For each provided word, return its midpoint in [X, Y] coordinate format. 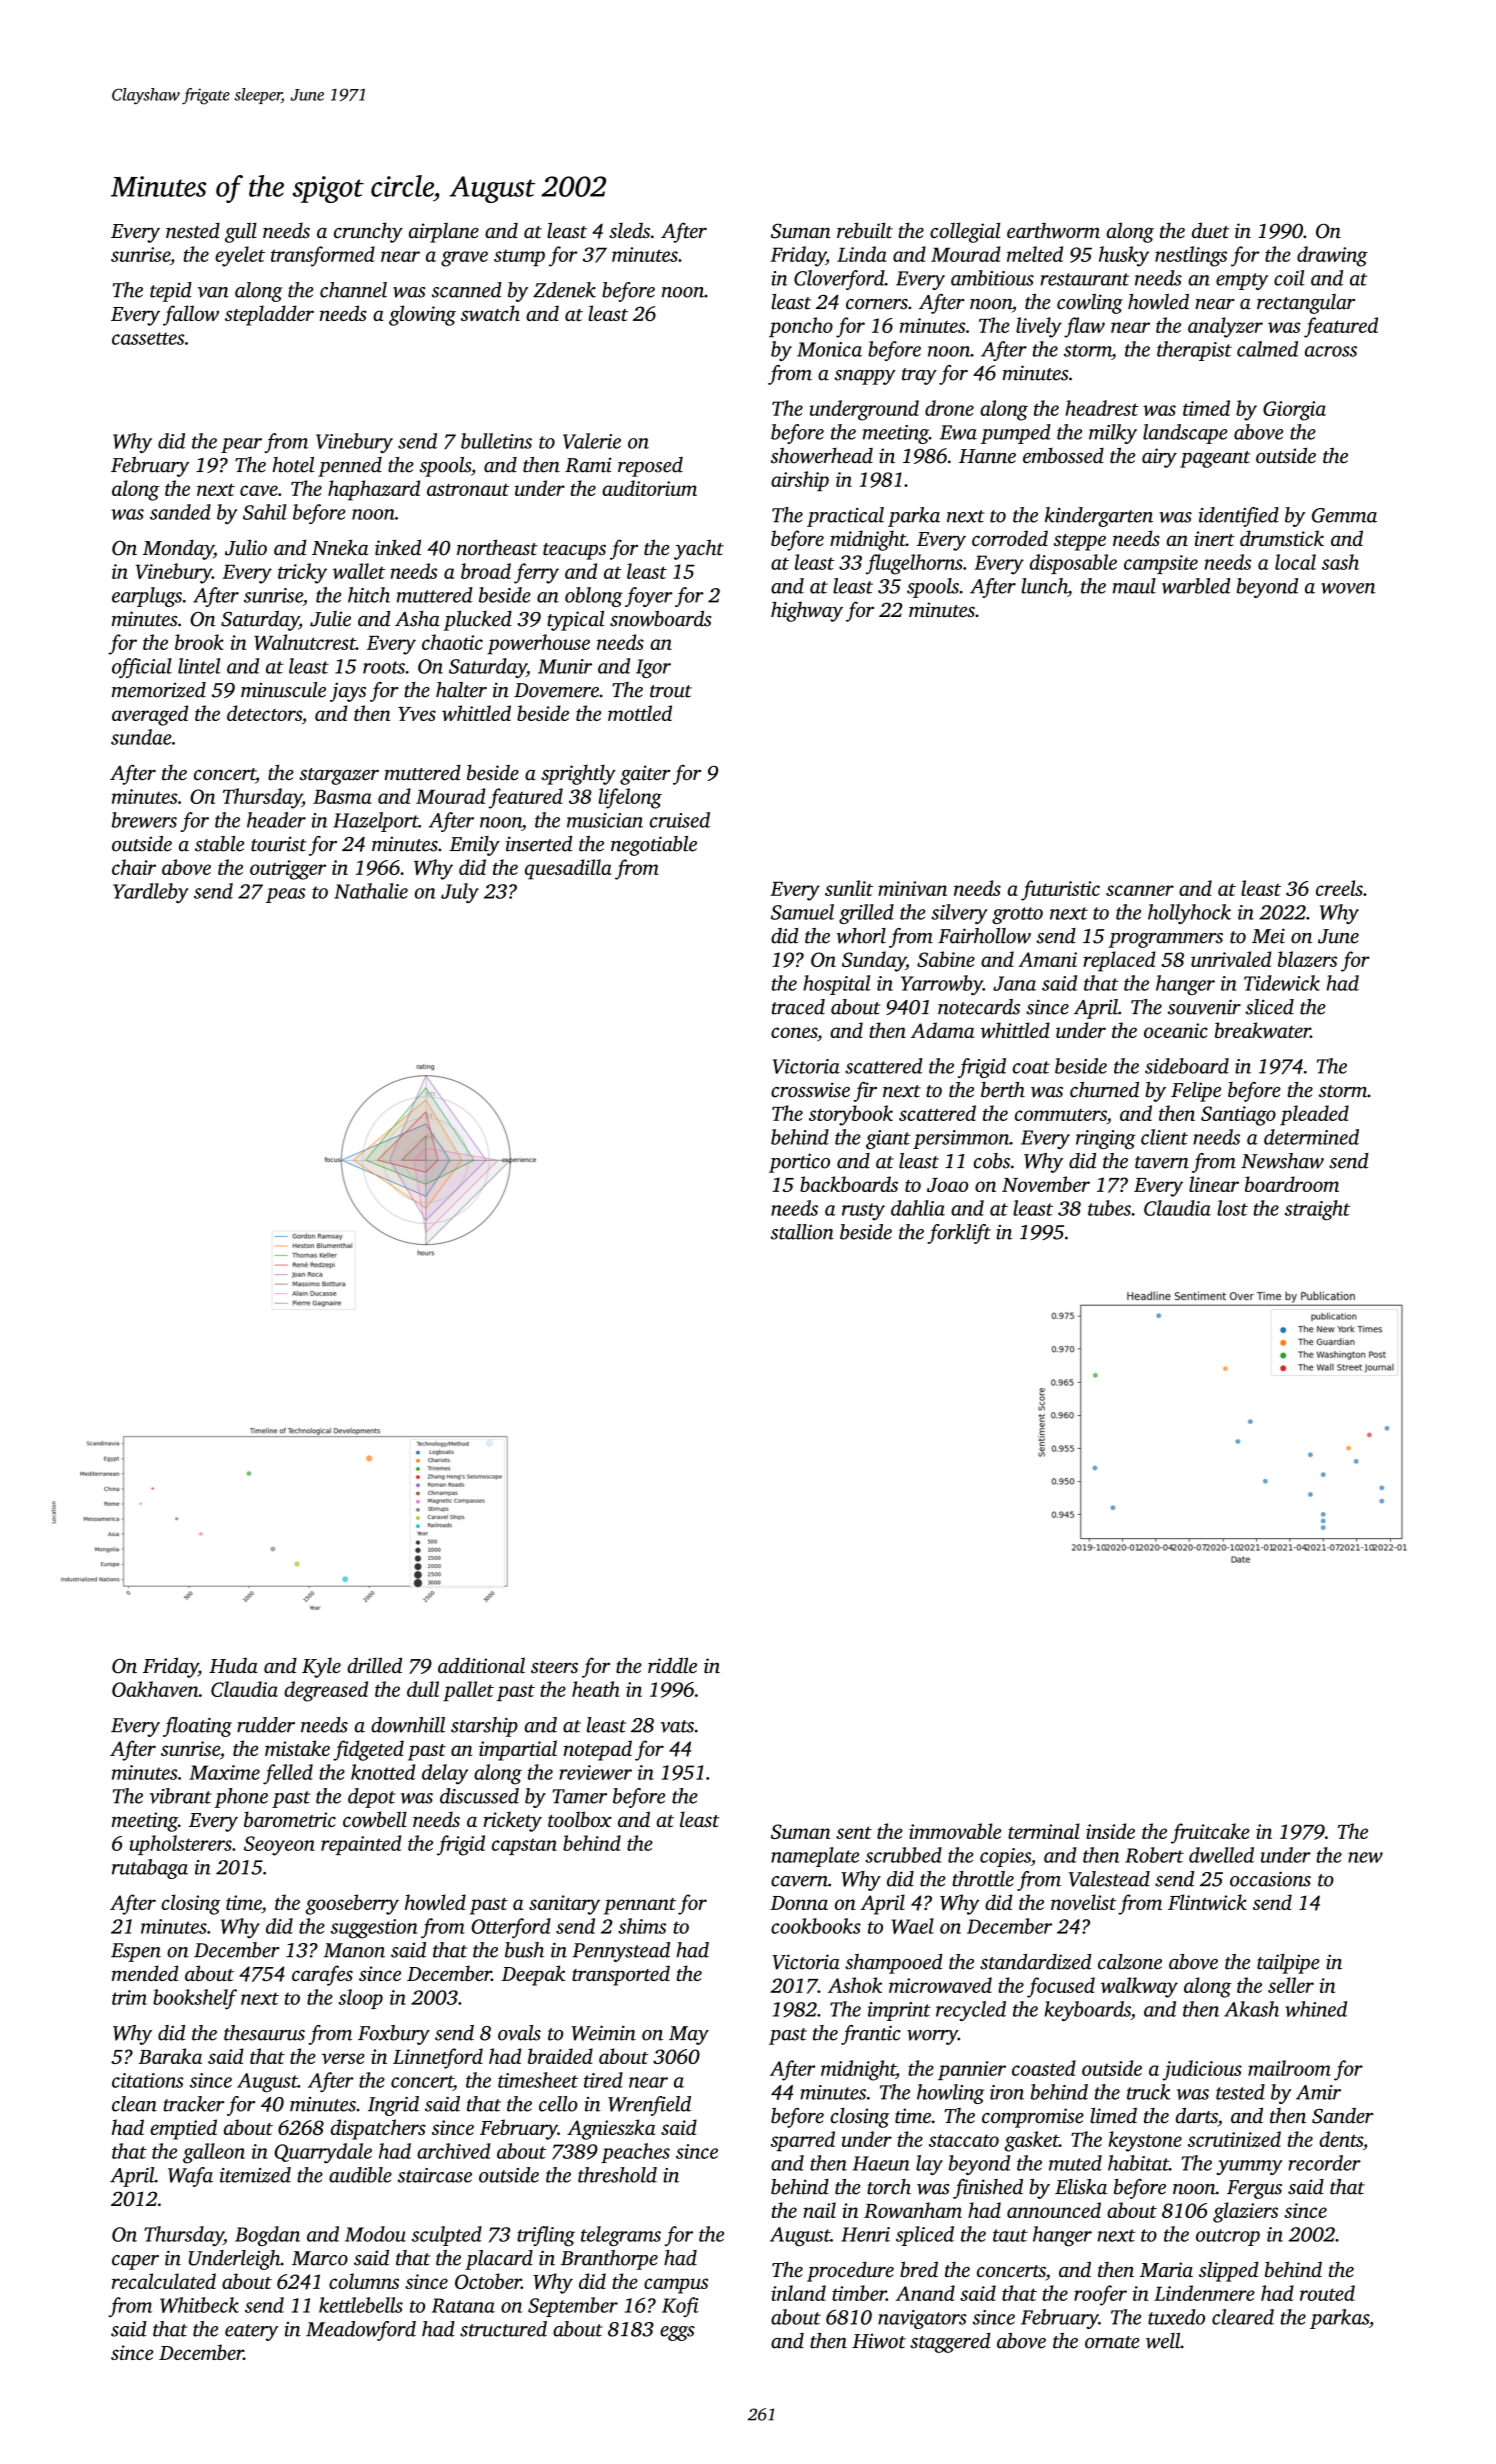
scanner [1140, 890]
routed [1327, 2293]
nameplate [815, 1857]
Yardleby [150, 893]
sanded [180, 512]
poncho [801, 327]
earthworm [1053, 231]
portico [799, 1163]
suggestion [374, 1929]
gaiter [645, 775]
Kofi [680, 2307]
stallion [802, 1232]
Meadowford [361, 2331]
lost [1232, 1208]
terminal [1044, 1831]
